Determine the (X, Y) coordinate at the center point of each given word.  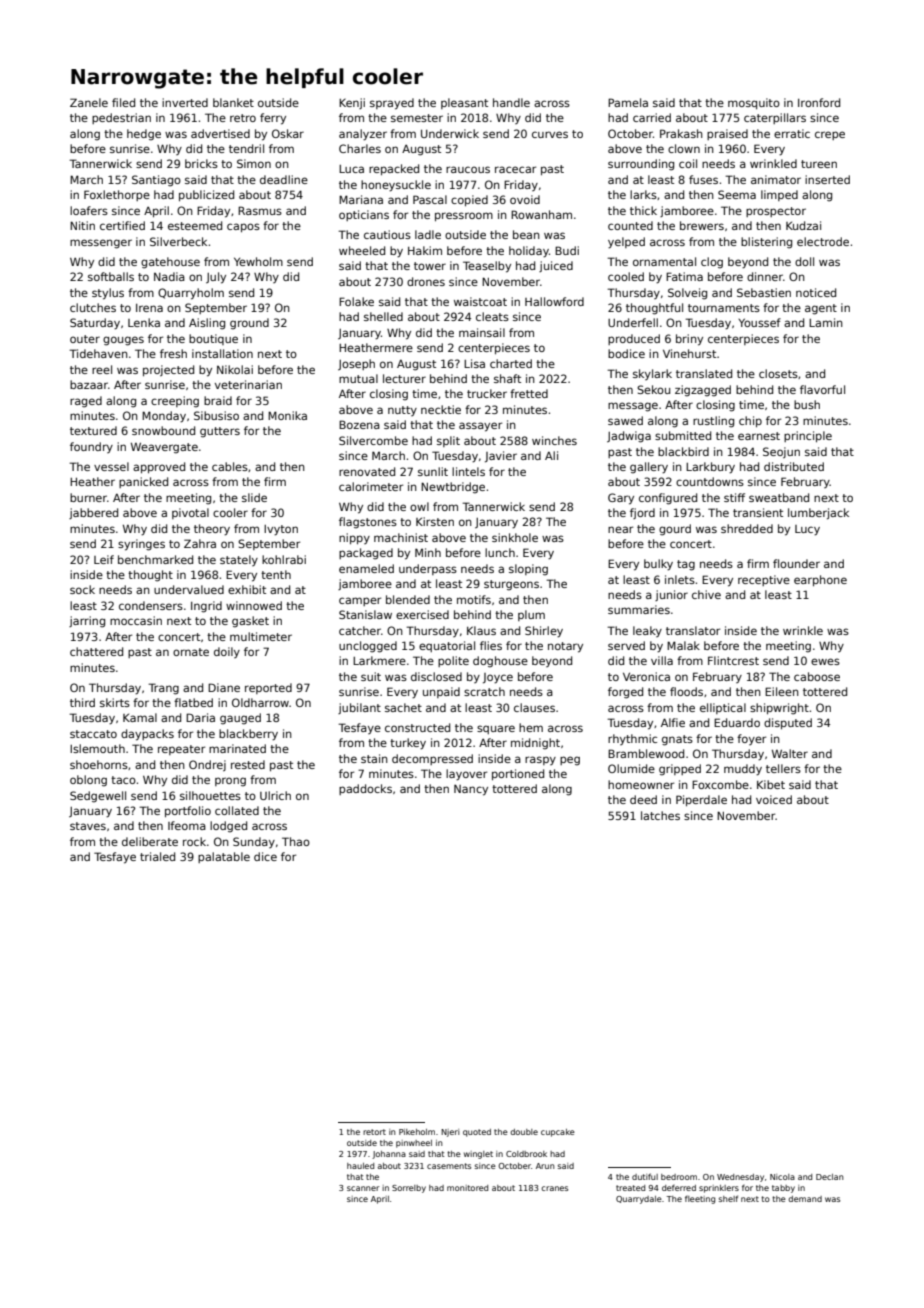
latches (660, 815)
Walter (790, 753)
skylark (652, 374)
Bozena (359, 424)
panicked (143, 482)
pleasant (464, 103)
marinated (237, 748)
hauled (360, 1166)
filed (123, 102)
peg (570, 761)
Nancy (471, 790)
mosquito (754, 103)
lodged (228, 827)
